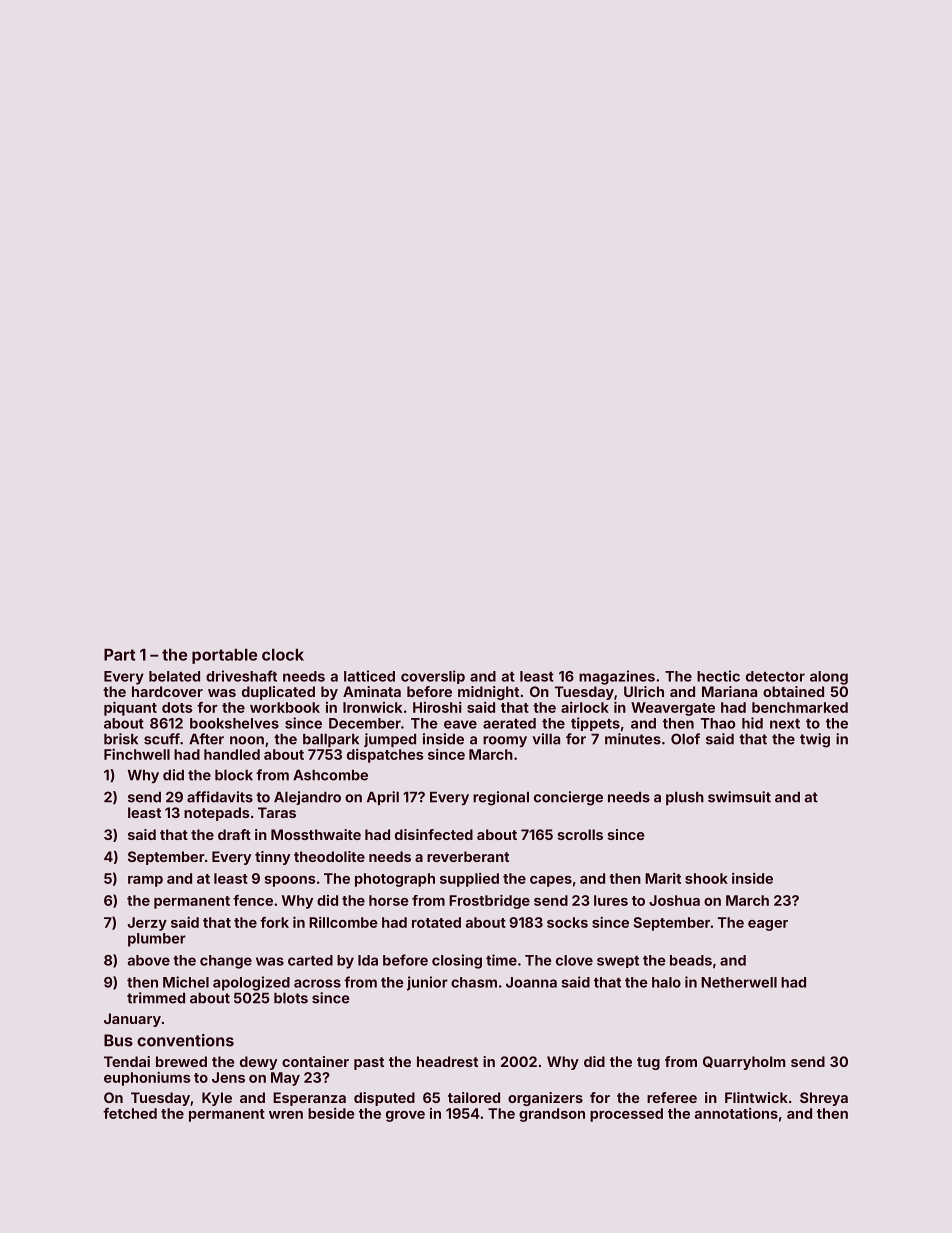 The width and height of the screenshot is (952, 1233). I want to click on Tendai, so click(127, 1061).
